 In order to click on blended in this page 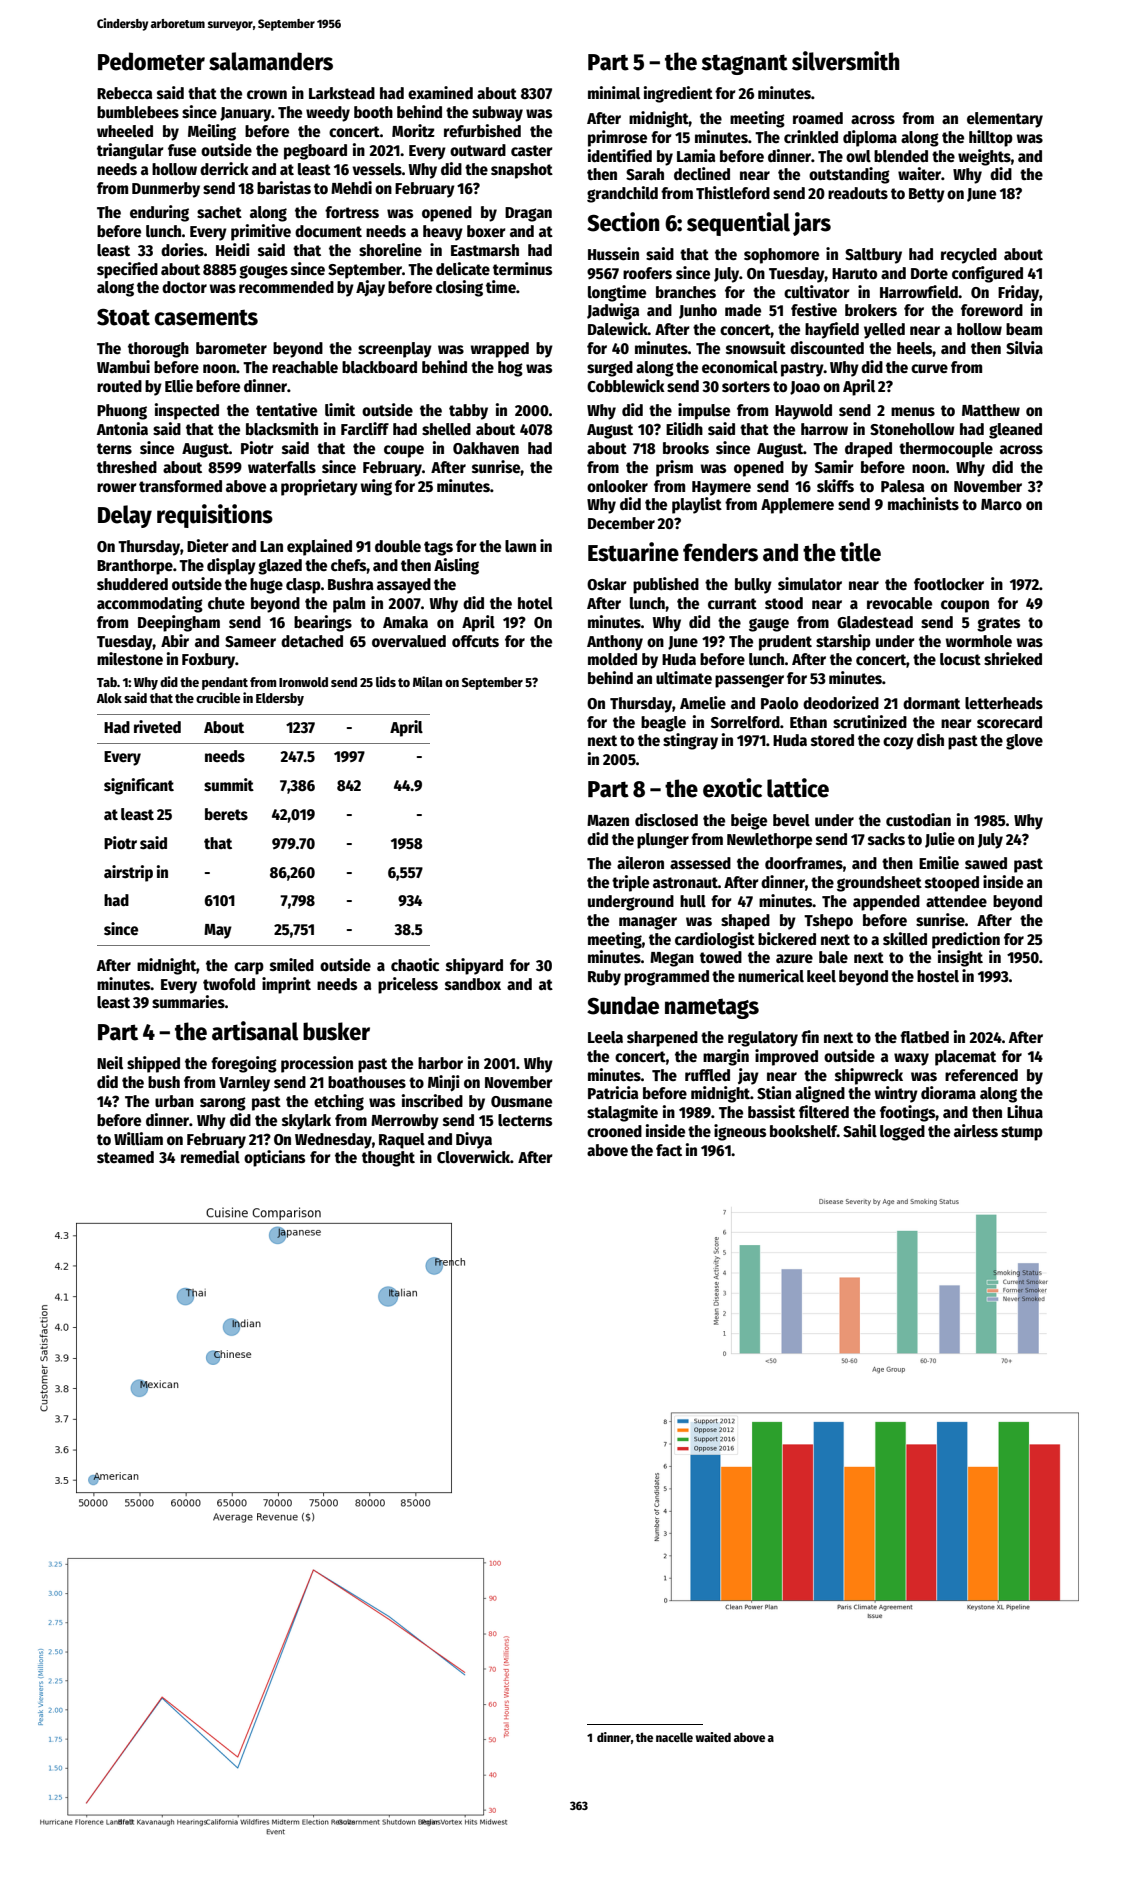, I will do `click(901, 156)`.
